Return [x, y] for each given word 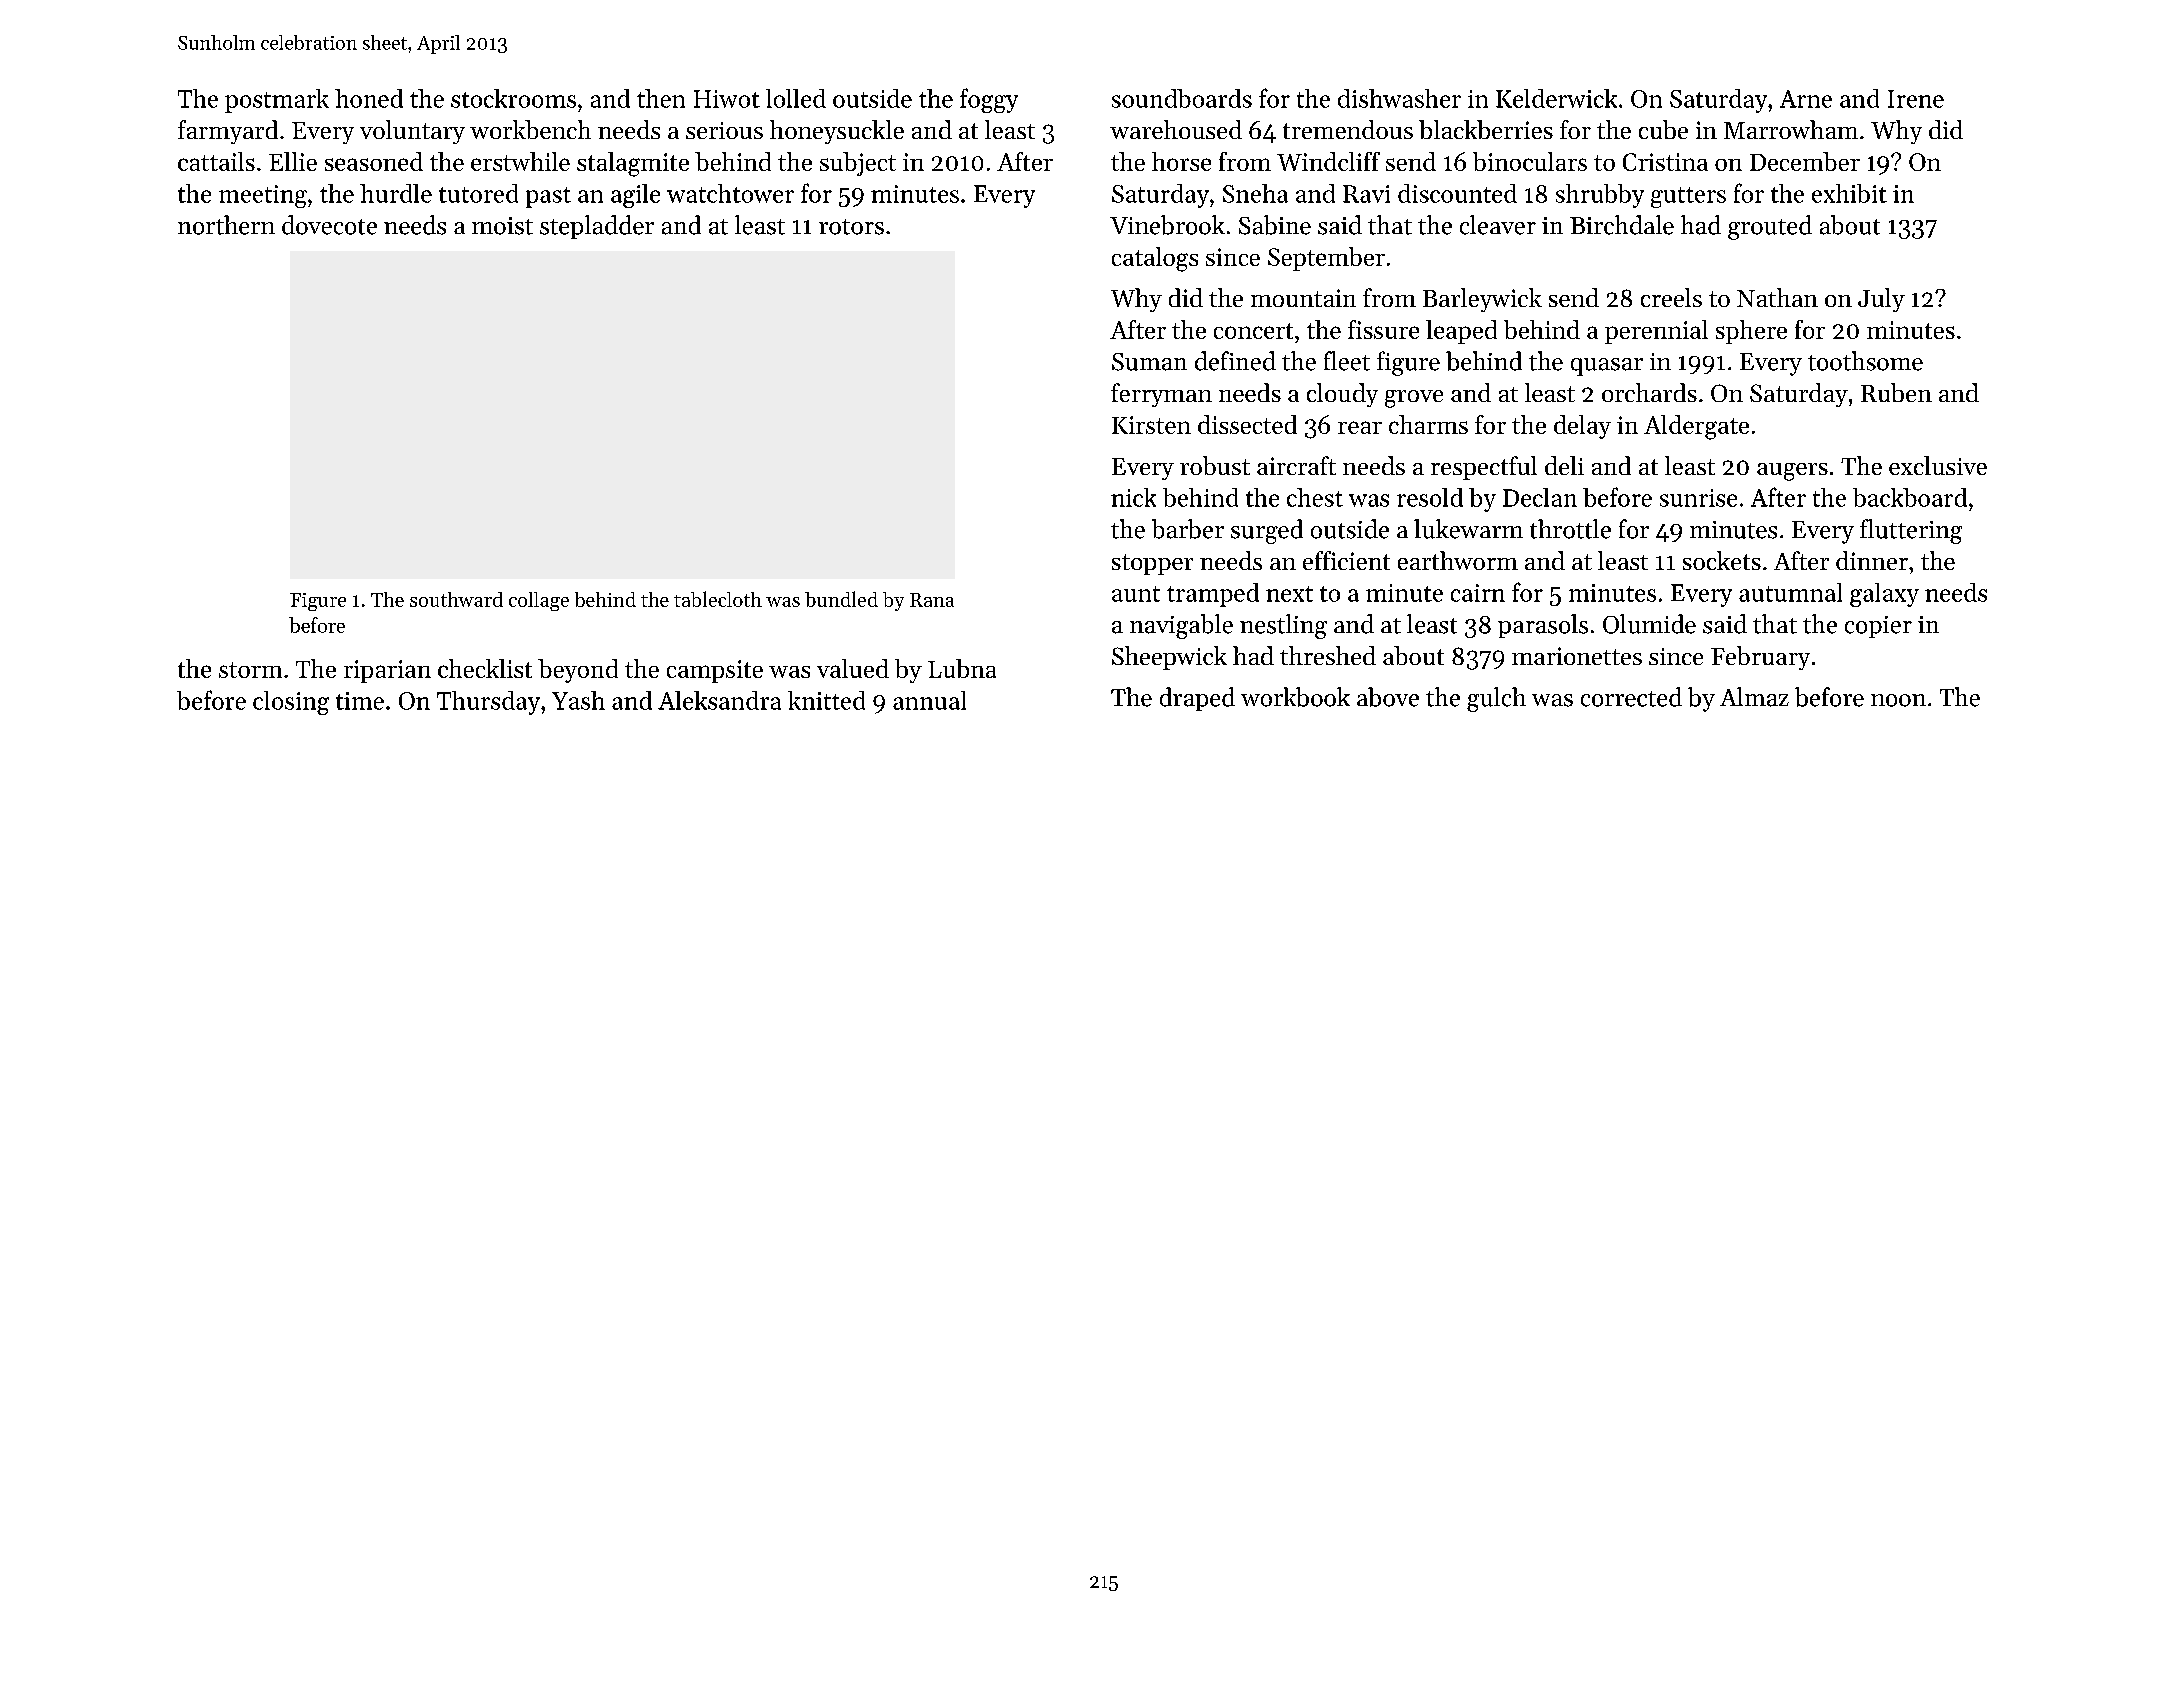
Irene [1916, 99]
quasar [1607, 367]
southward [456, 599]
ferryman [1161, 395]
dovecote [329, 225]
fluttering [1911, 531]
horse [1181, 161]
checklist [485, 668]
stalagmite [633, 164]
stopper [1152, 564]
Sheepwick [1169, 658]
